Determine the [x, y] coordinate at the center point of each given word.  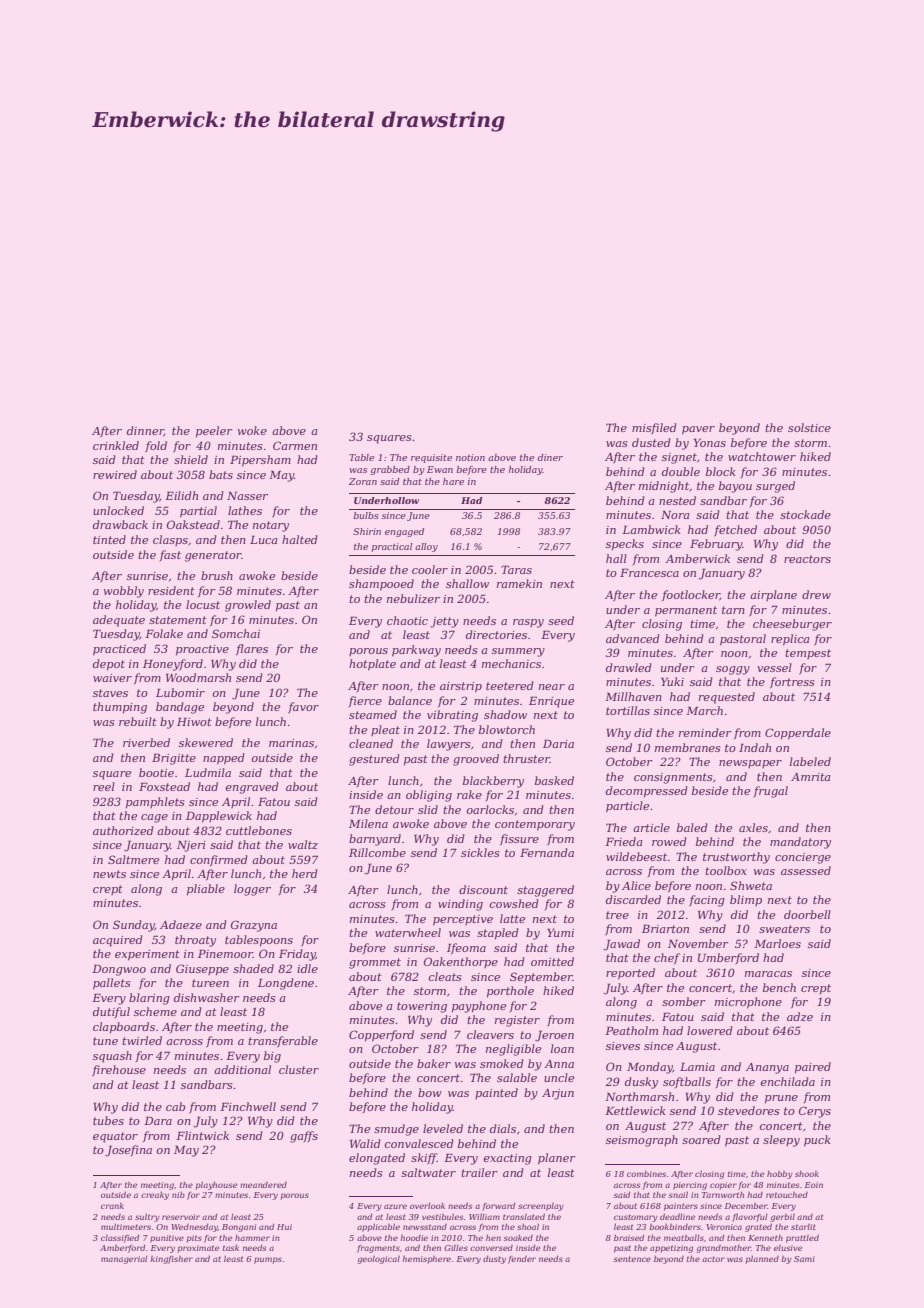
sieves [623, 1046]
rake [469, 794]
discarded [633, 899]
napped [224, 759]
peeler [214, 432]
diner [550, 457]
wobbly [124, 592]
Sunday [134, 926]
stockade [805, 514]
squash [112, 1057]
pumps [268, 1260]
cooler [430, 569]
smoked [502, 1063]
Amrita [811, 777]
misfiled [654, 429]
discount [483, 889]
